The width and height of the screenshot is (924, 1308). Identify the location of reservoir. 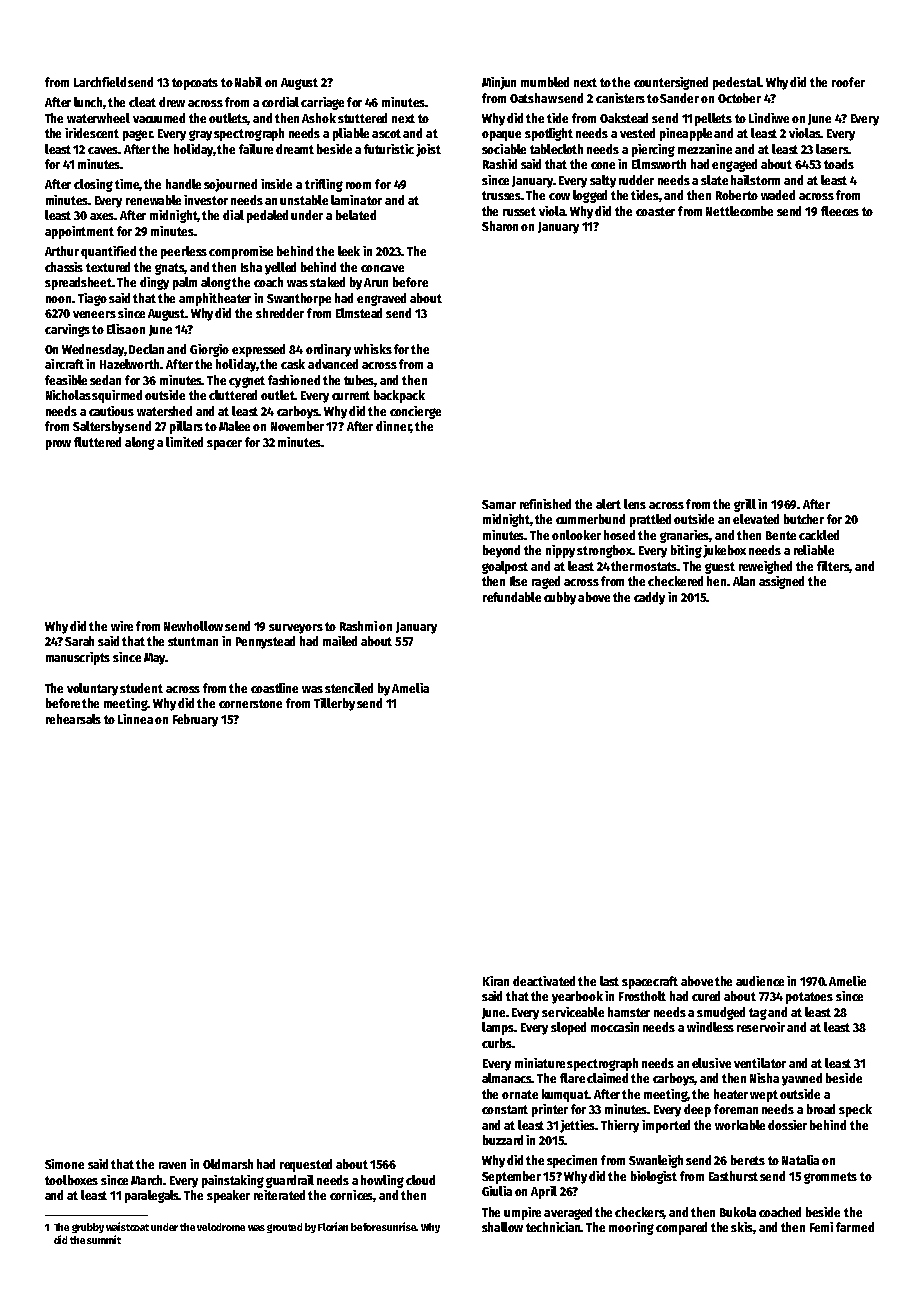
(761, 1027).
